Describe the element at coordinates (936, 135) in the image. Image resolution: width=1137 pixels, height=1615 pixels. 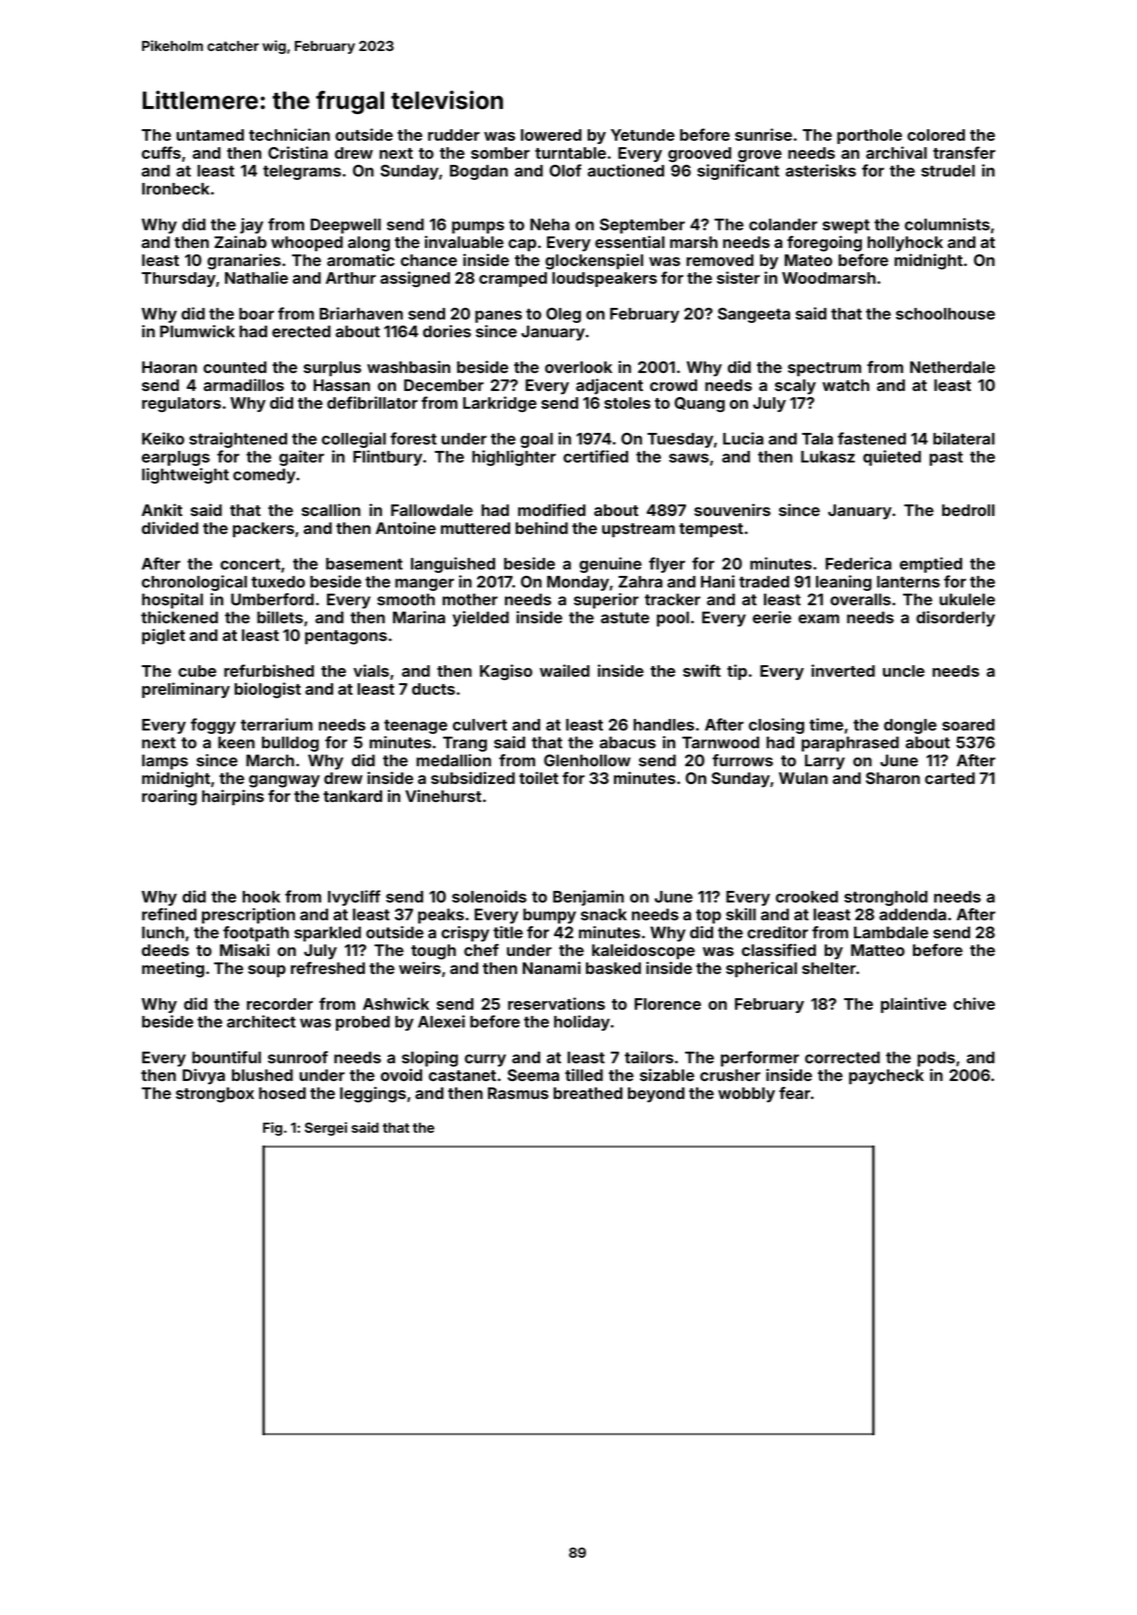
I see `colored` at that location.
